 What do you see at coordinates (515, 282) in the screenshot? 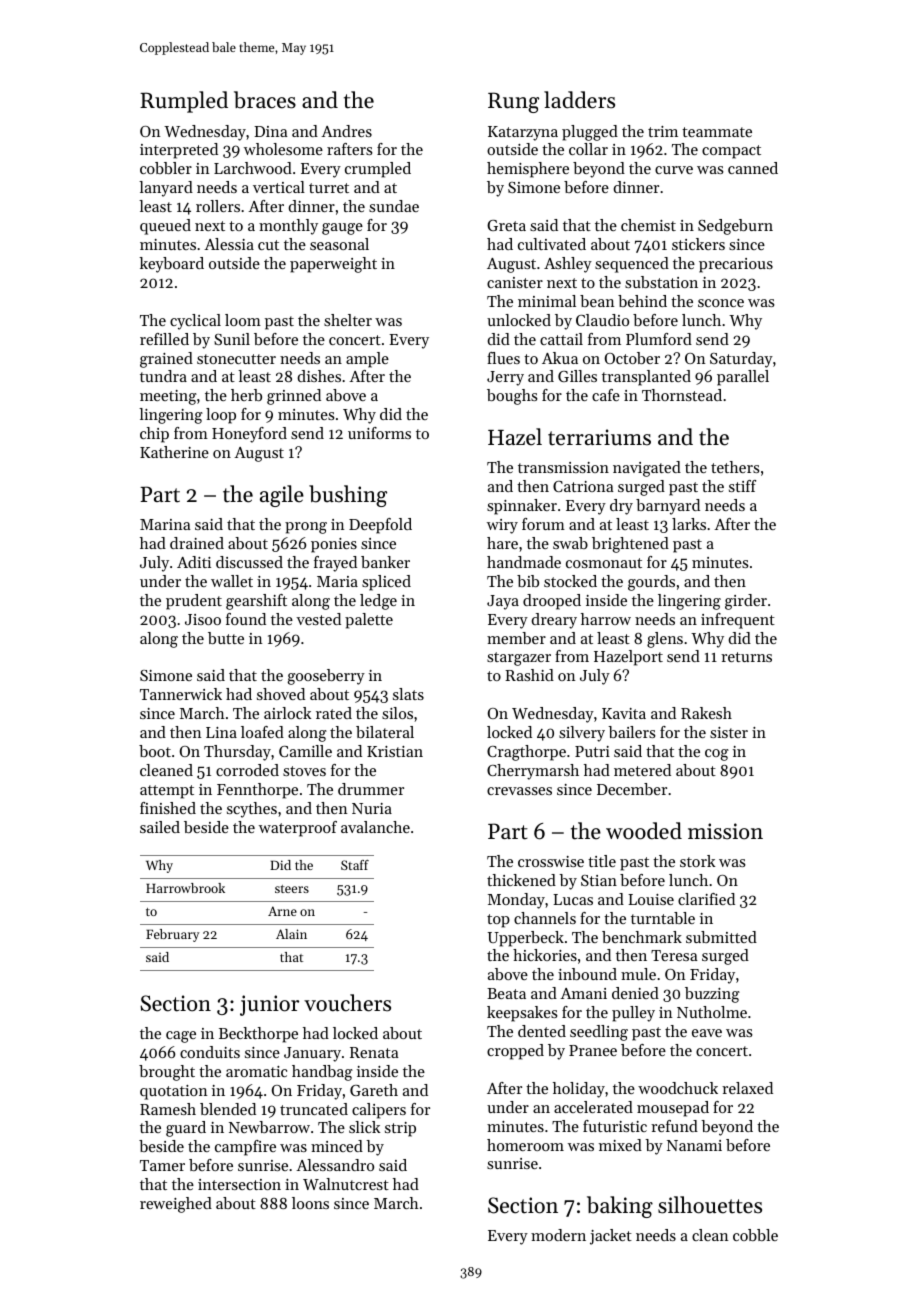
I see `canister` at bounding box center [515, 282].
